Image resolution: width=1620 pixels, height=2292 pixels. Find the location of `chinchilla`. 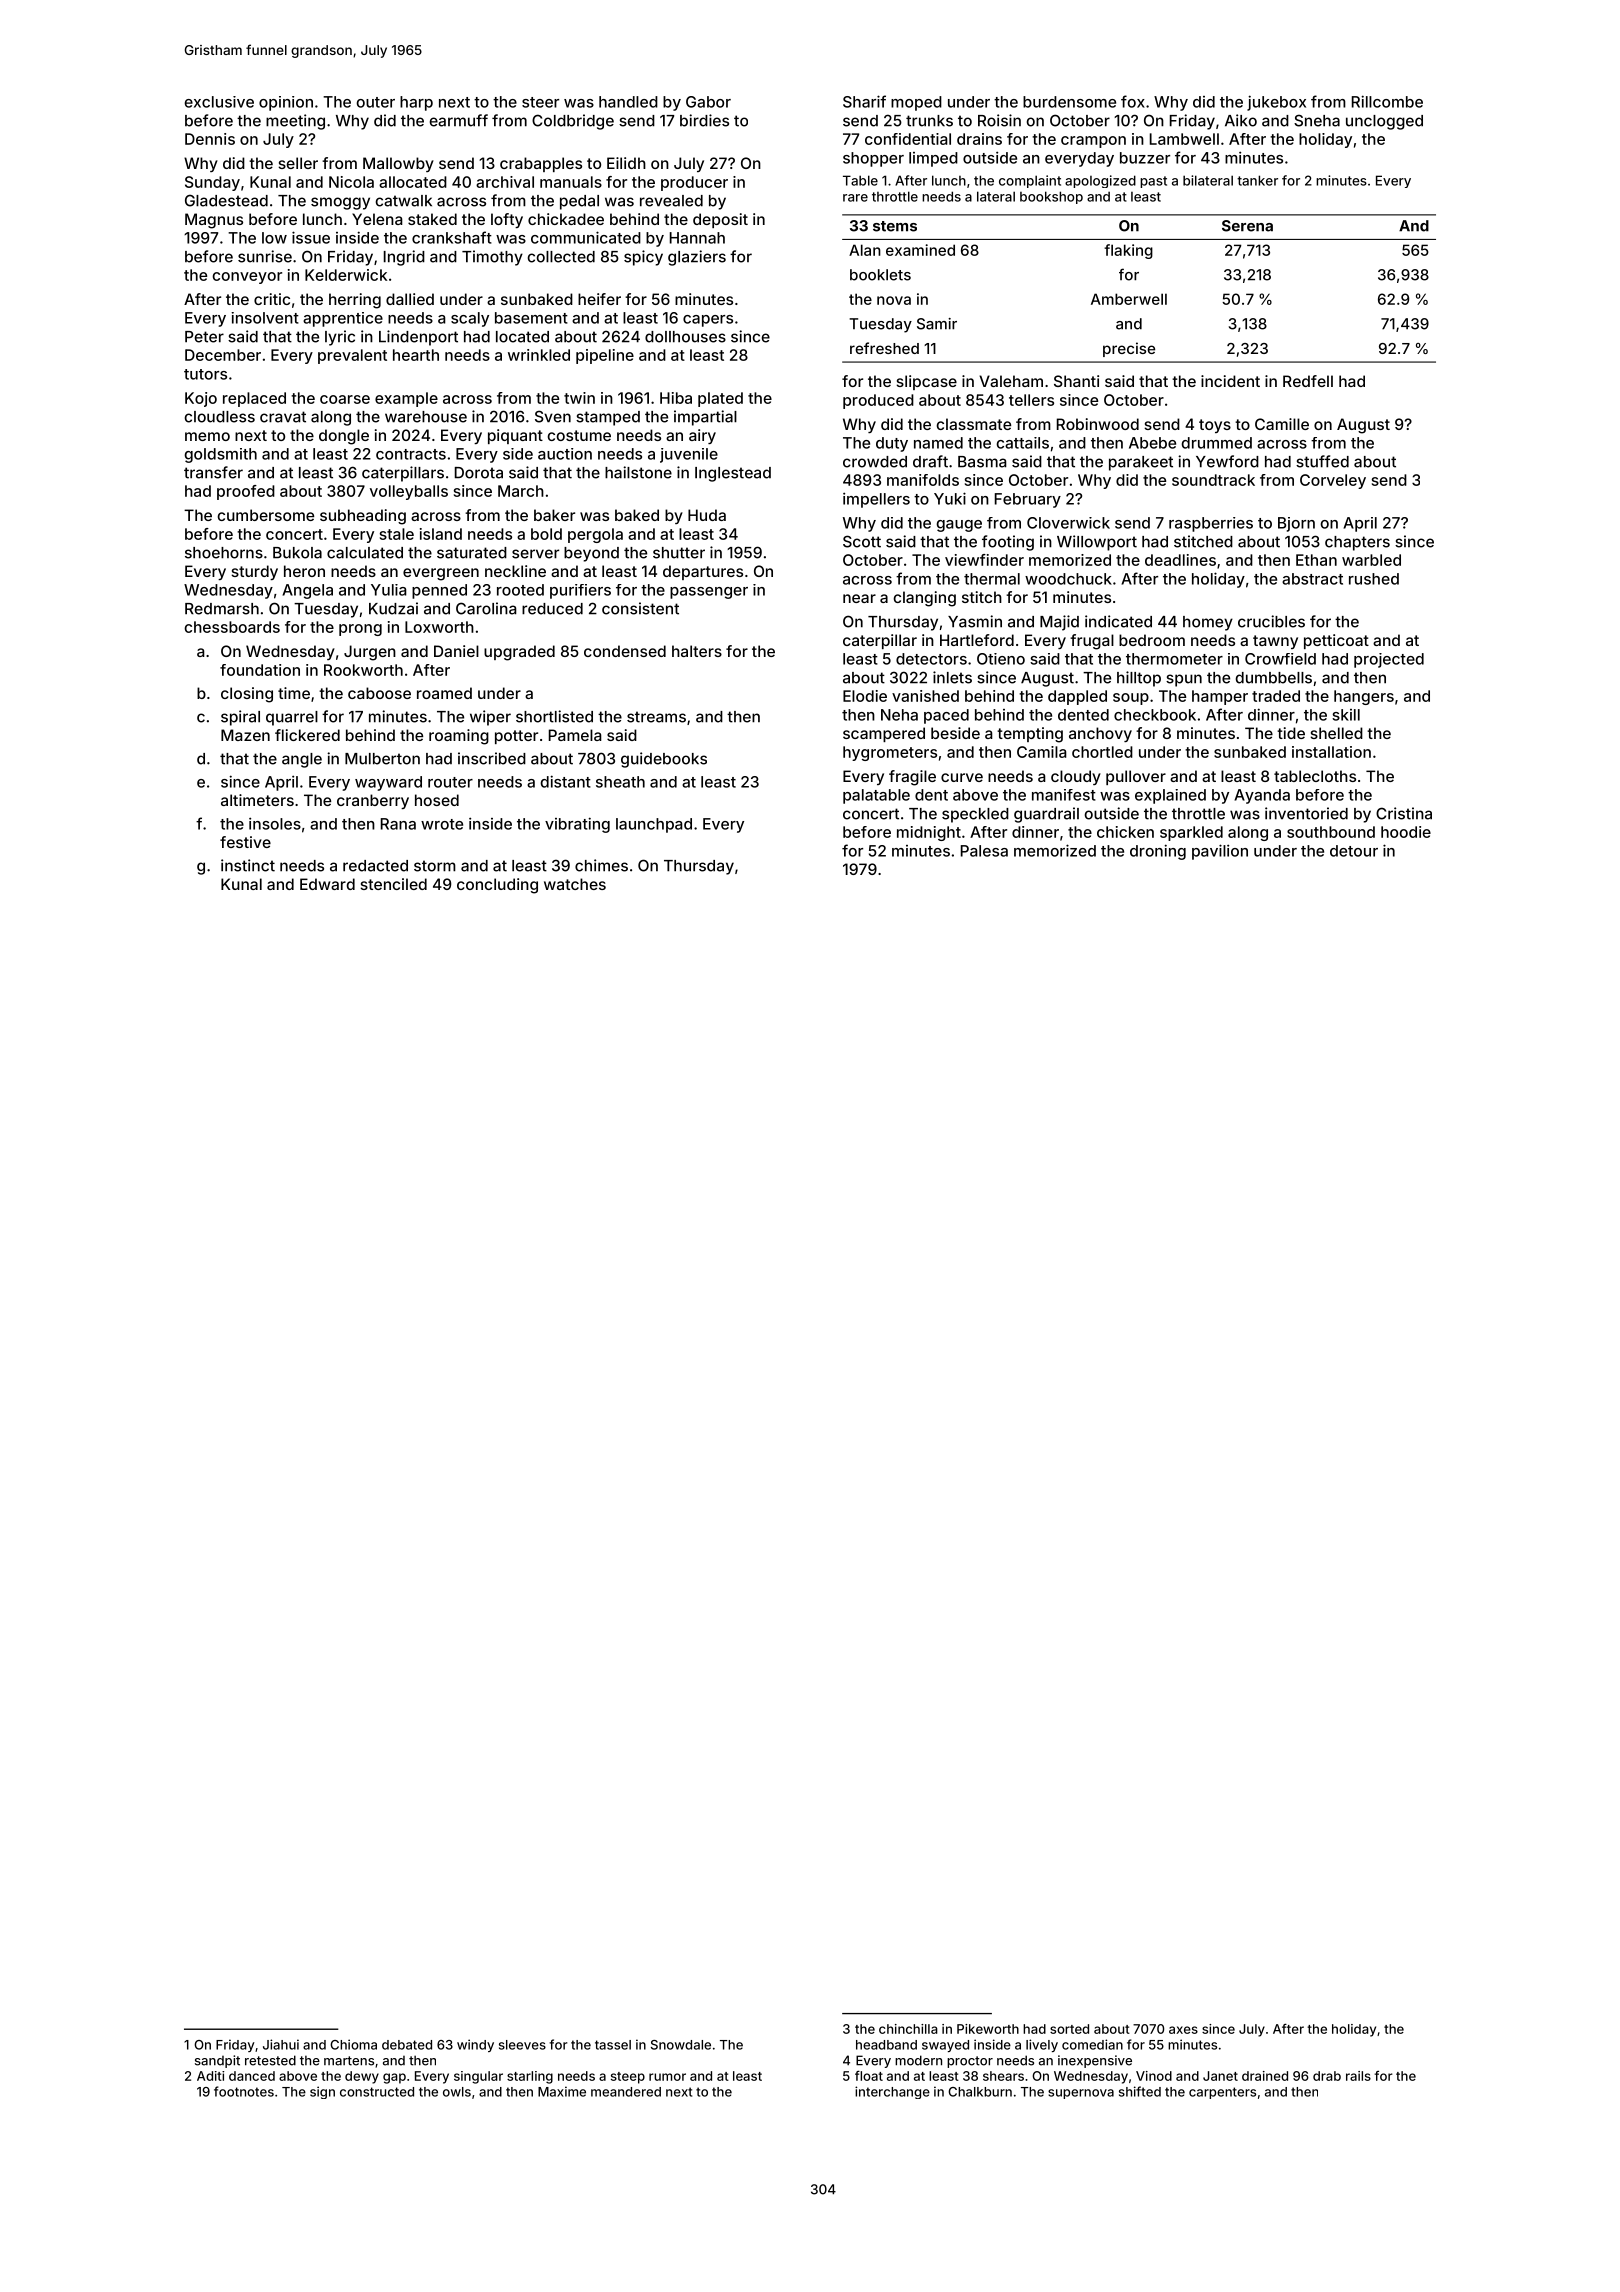

chinchilla is located at coordinates (908, 2029).
